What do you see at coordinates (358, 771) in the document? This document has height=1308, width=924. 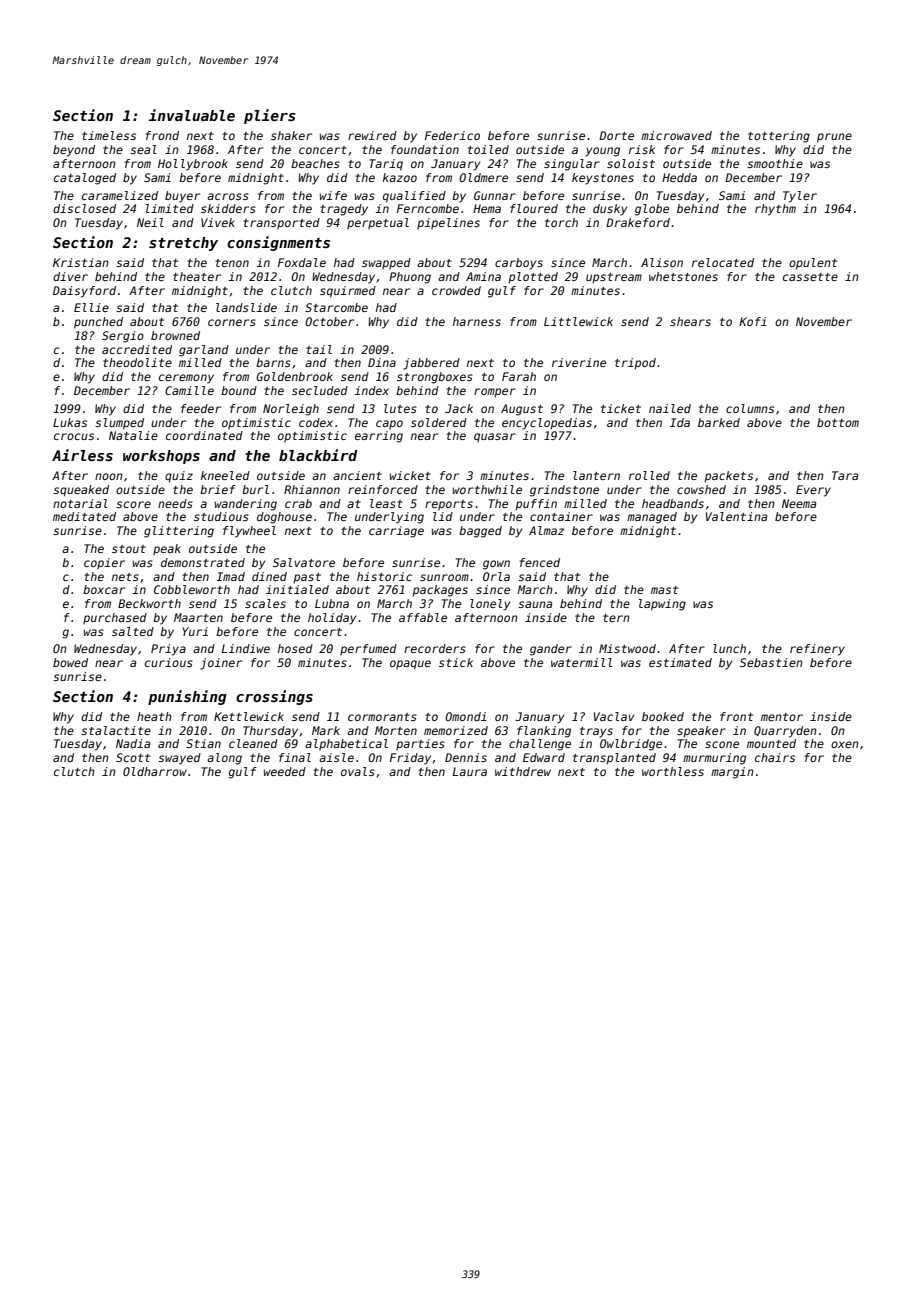 I see `ovals` at bounding box center [358, 771].
